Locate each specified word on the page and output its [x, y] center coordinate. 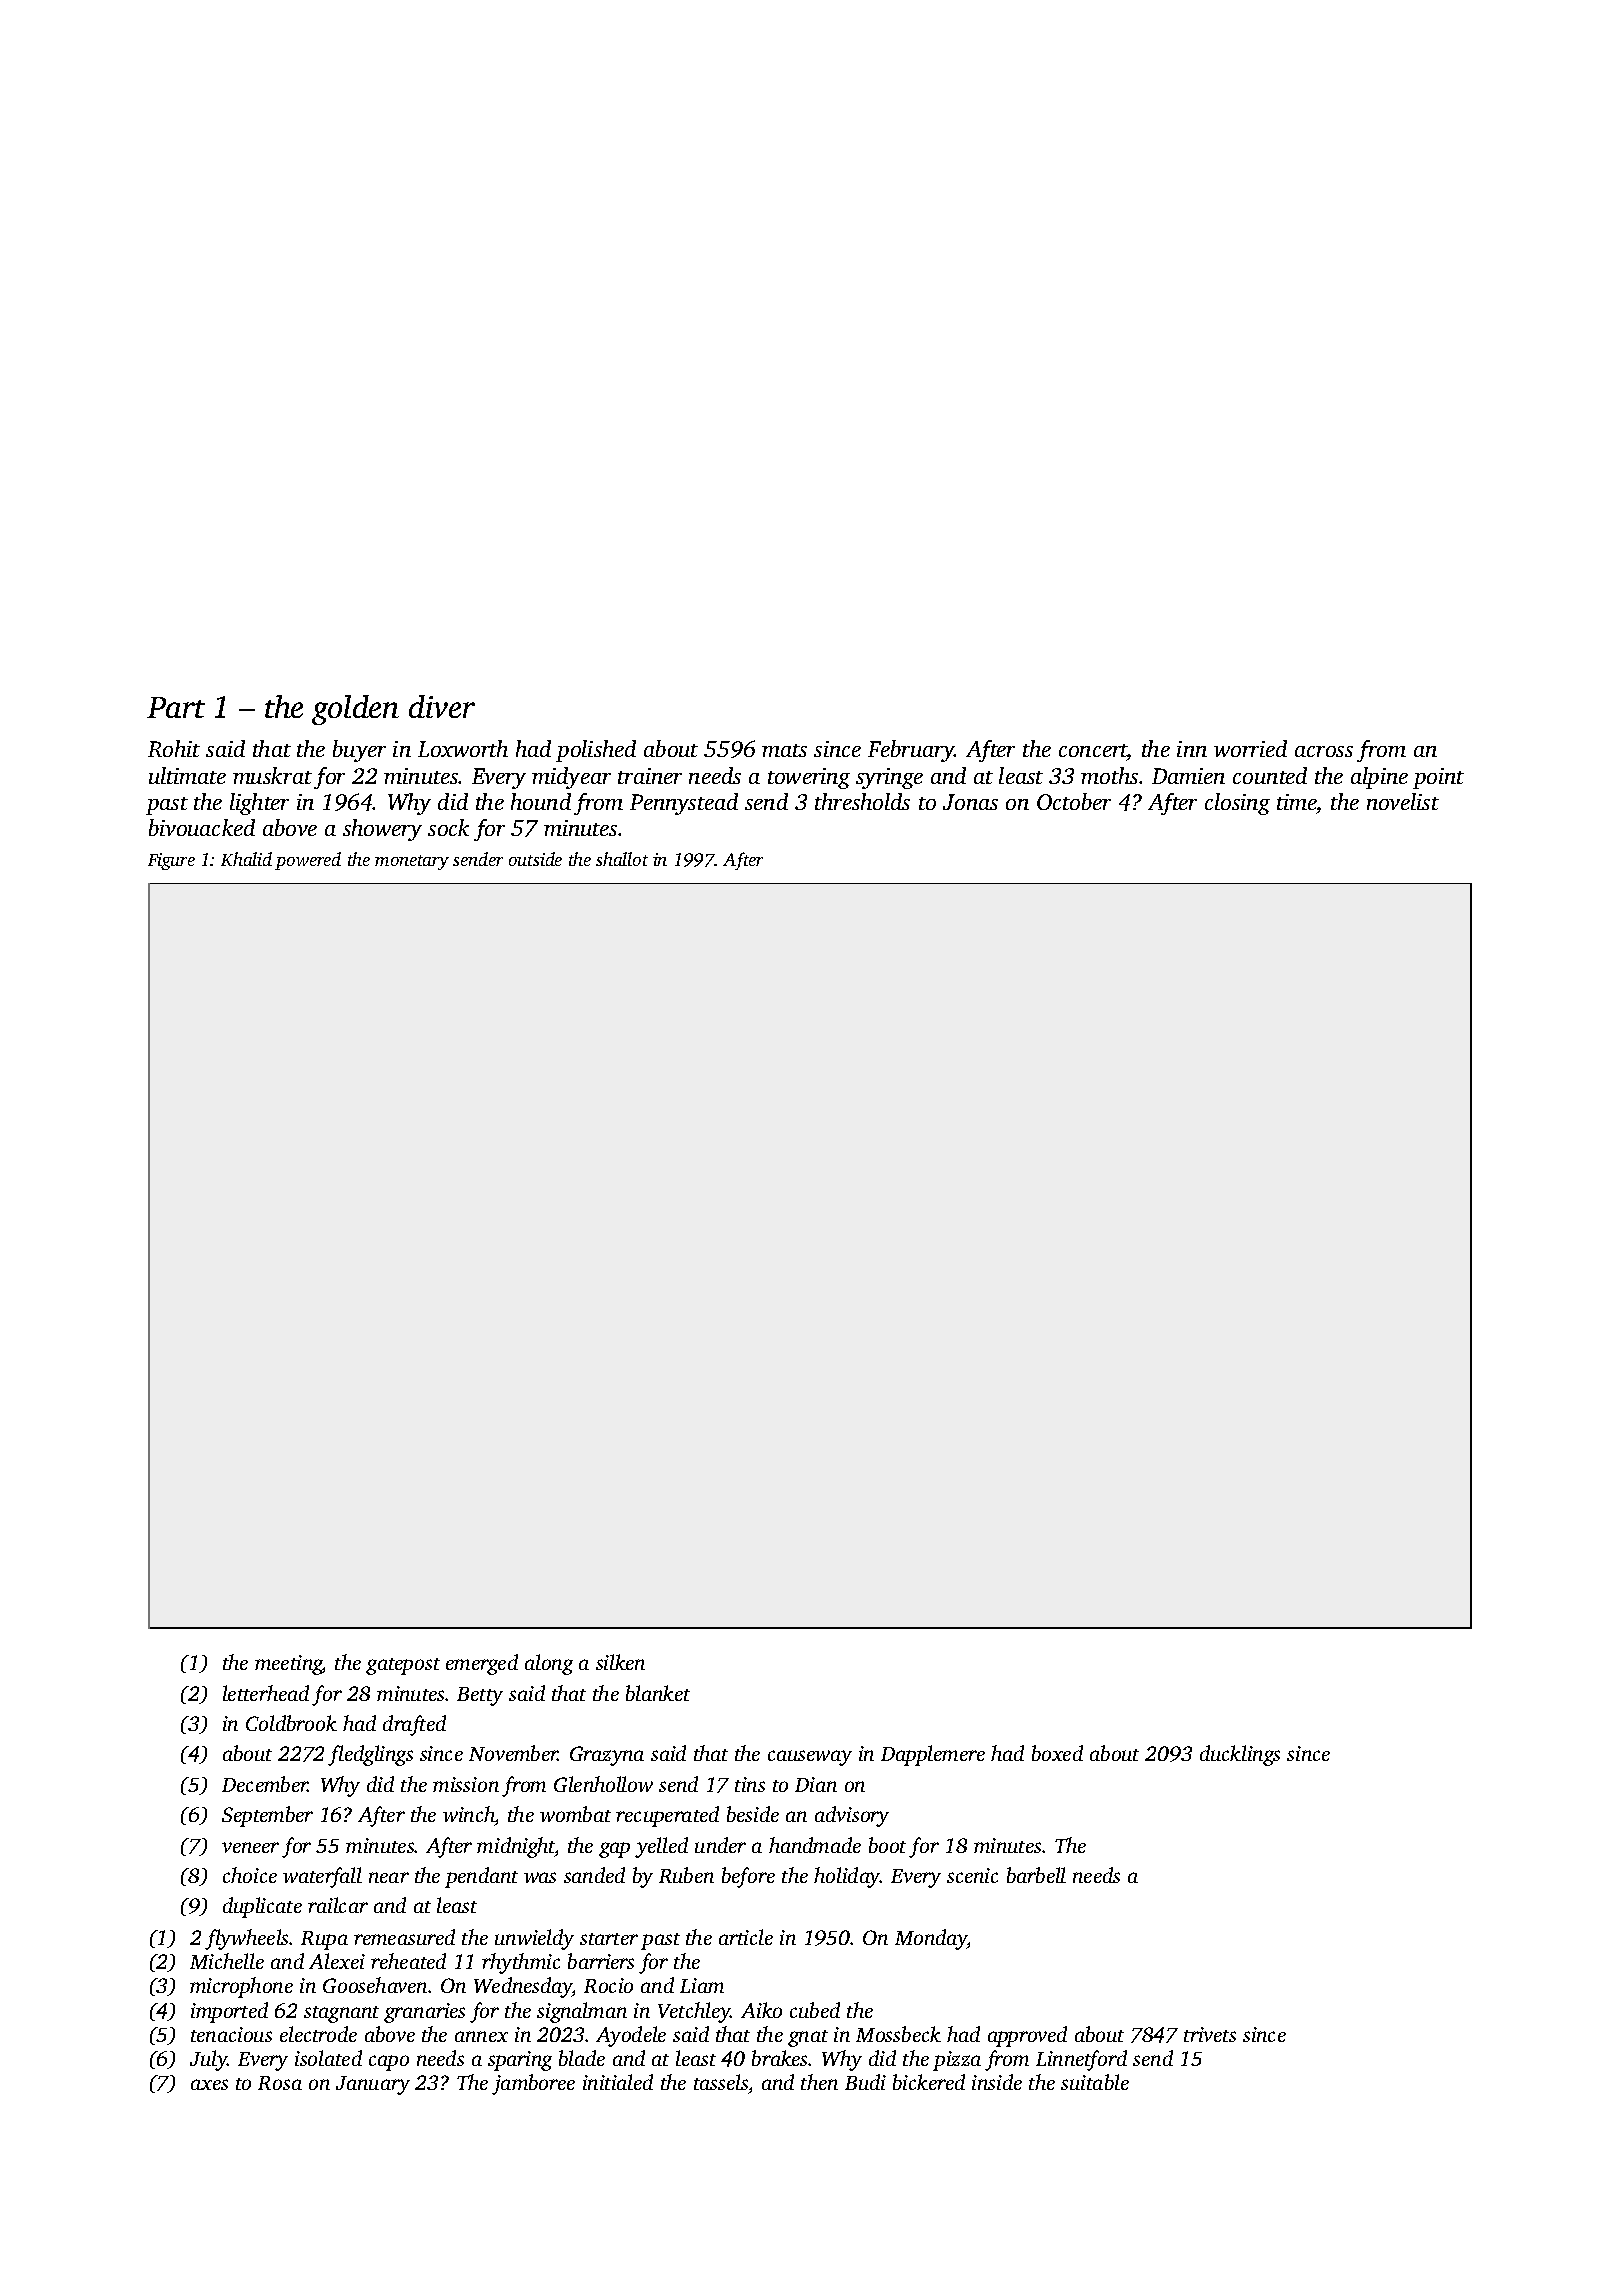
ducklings [1240, 1755]
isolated [328, 2058]
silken [620, 1662]
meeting [289, 1665]
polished [596, 751]
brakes [780, 2058]
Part [176, 707]
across [1324, 751]
